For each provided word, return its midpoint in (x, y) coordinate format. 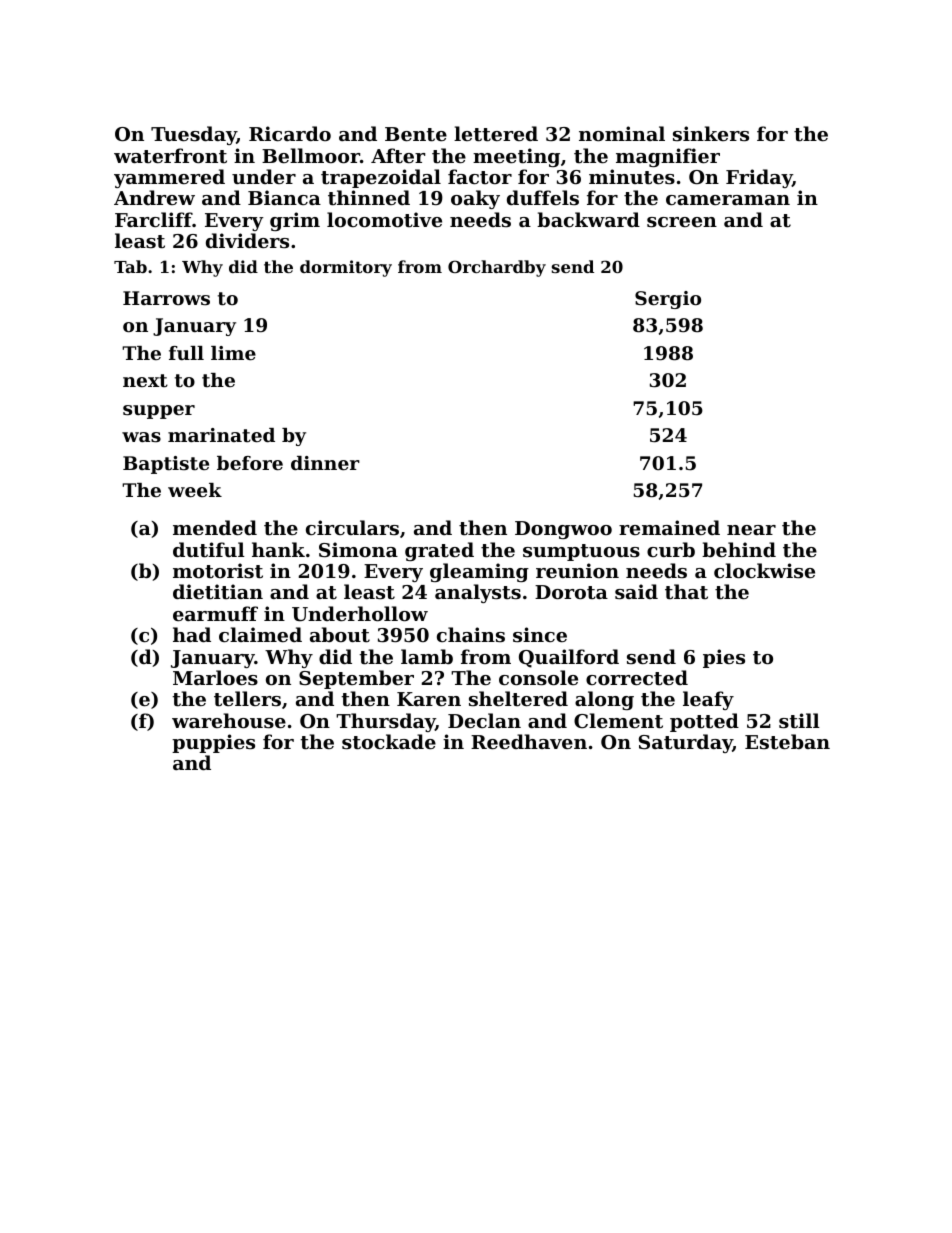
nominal (622, 133)
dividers (247, 241)
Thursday (386, 722)
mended (215, 527)
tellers (247, 699)
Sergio (668, 300)
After (398, 156)
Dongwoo (563, 530)
